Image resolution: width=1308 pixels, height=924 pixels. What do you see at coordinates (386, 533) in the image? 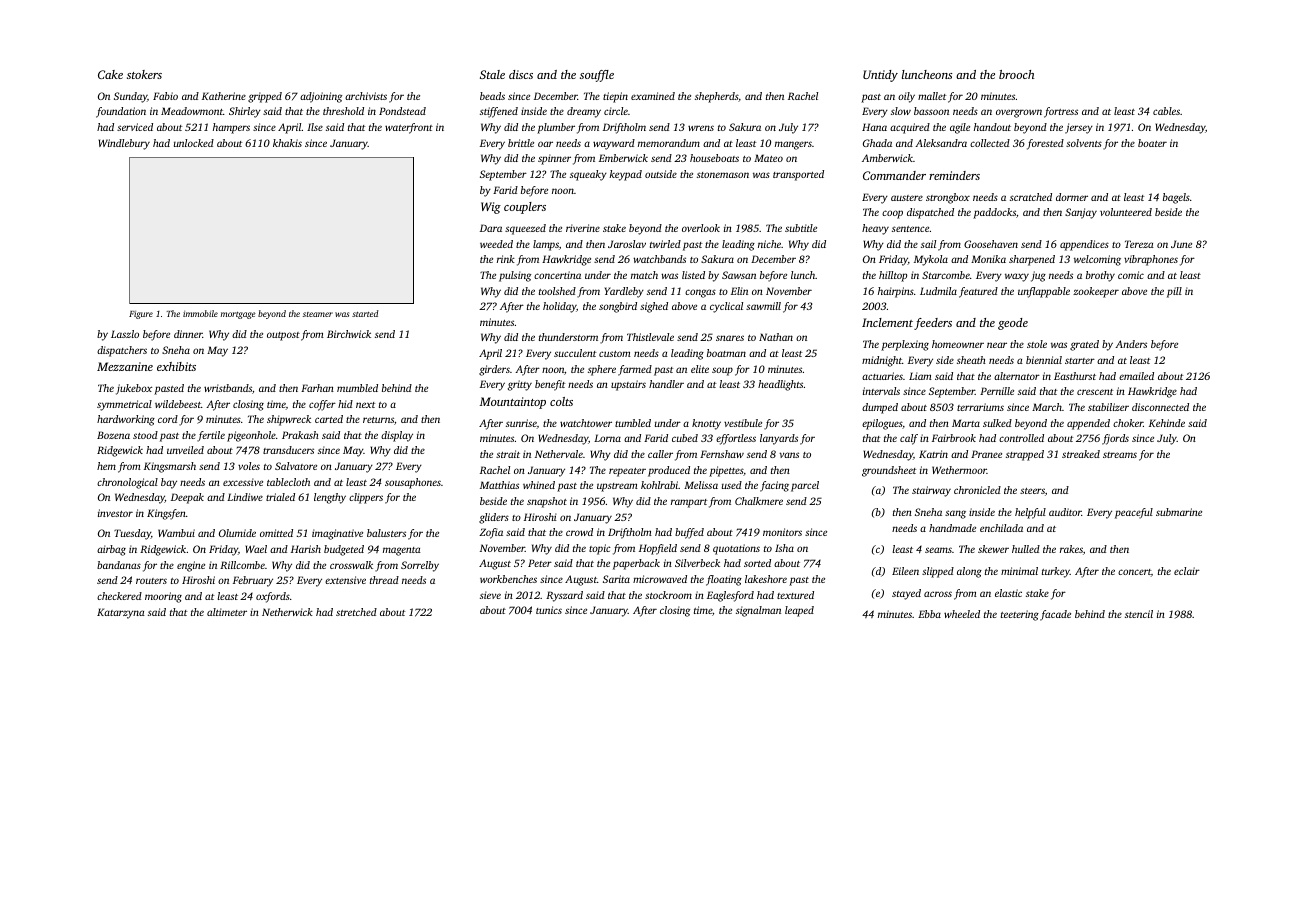
I see `balusters` at bounding box center [386, 533].
